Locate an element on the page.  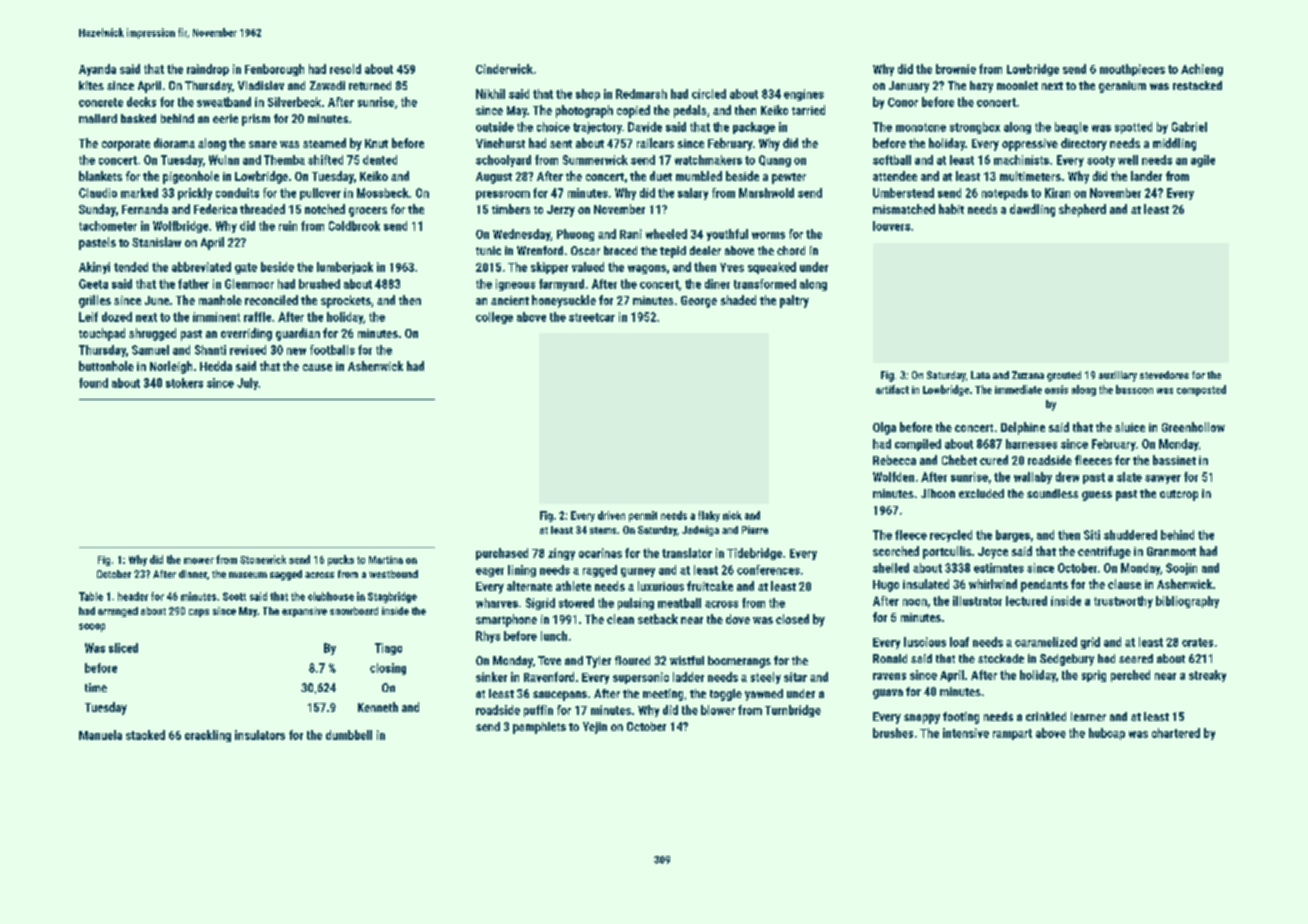
returned is located at coordinates (370, 85).
